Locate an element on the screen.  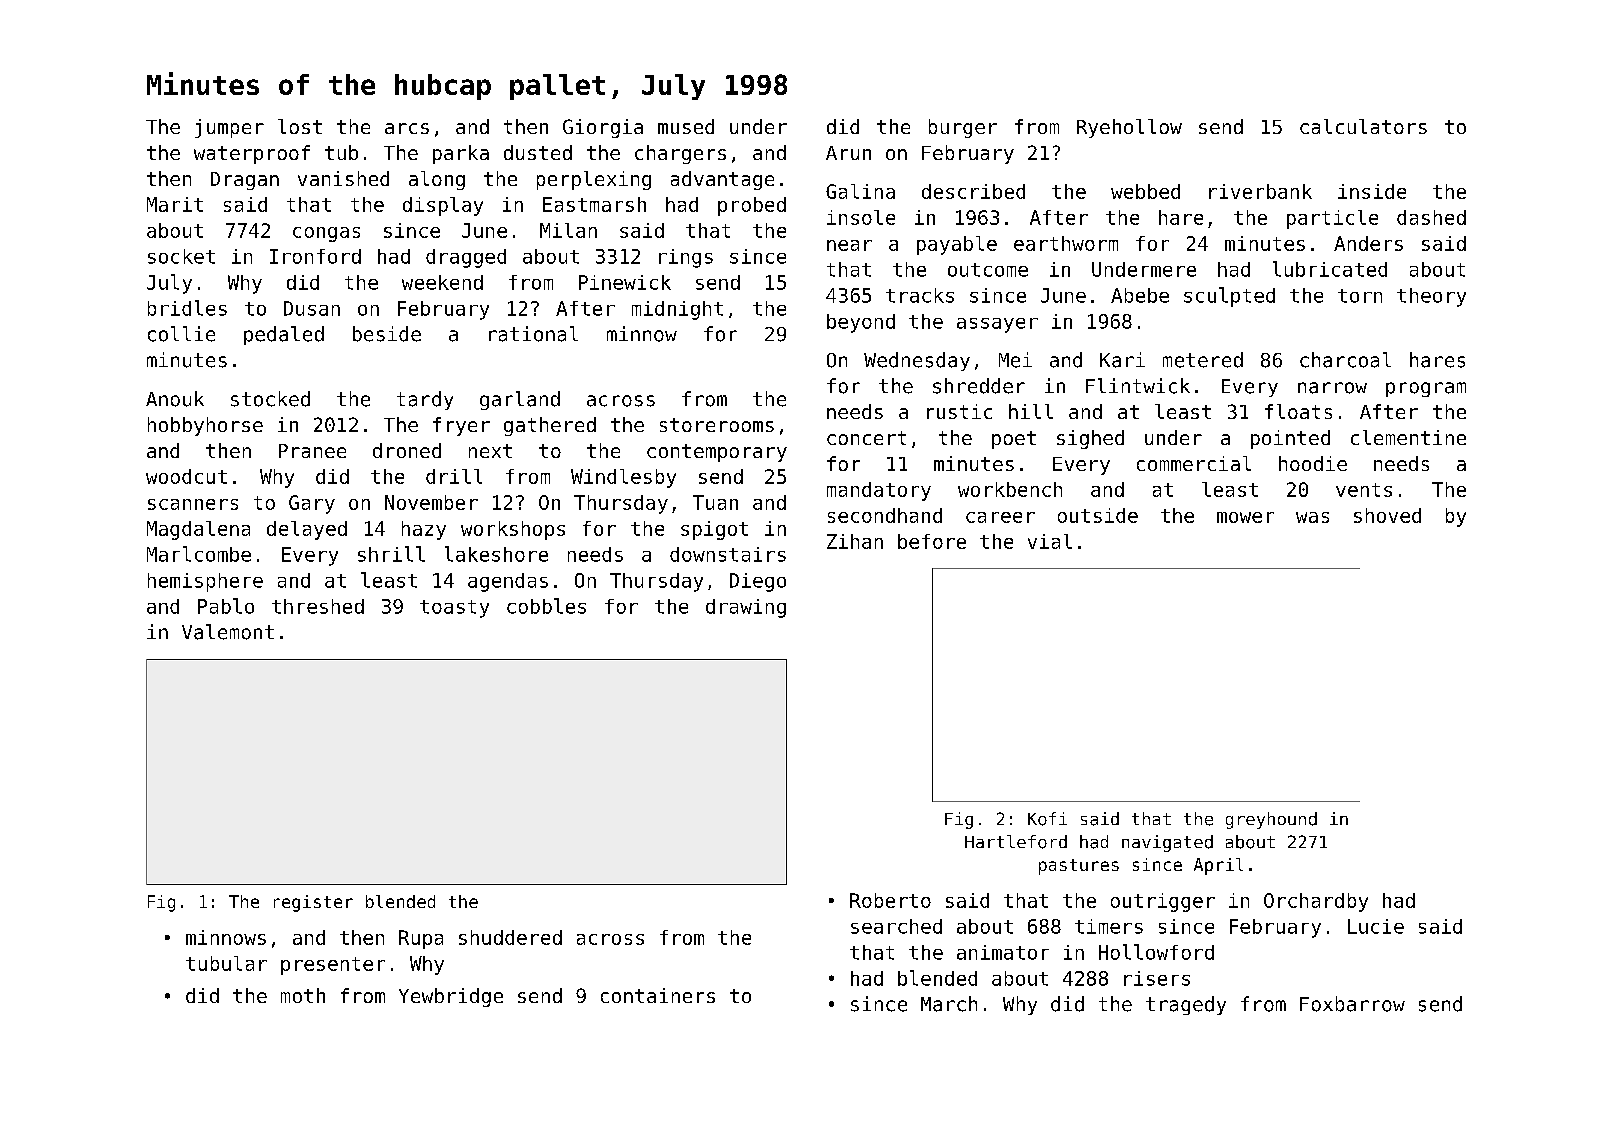
drill is located at coordinates (454, 476).
